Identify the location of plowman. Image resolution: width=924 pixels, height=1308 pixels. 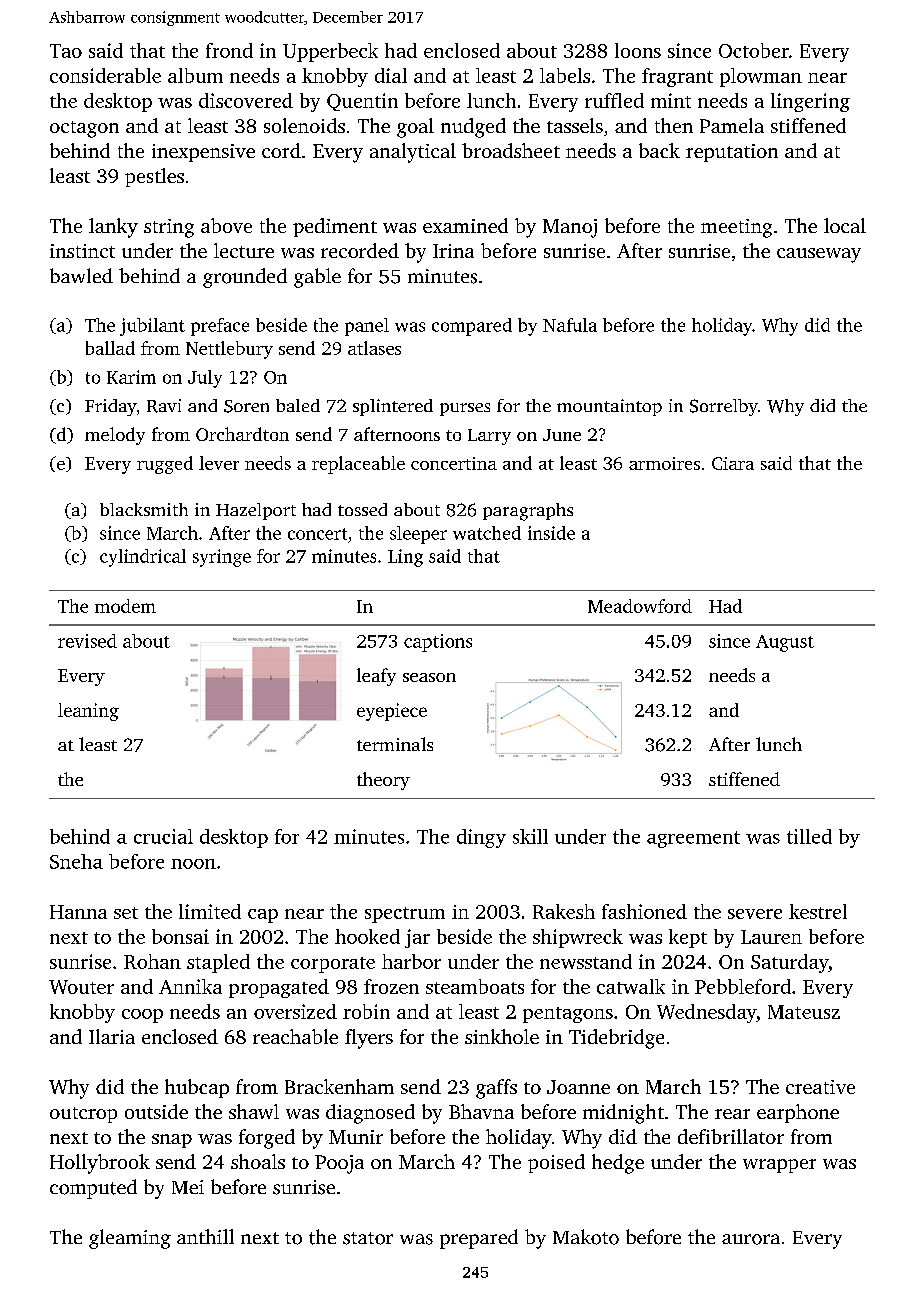
(761, 77).
